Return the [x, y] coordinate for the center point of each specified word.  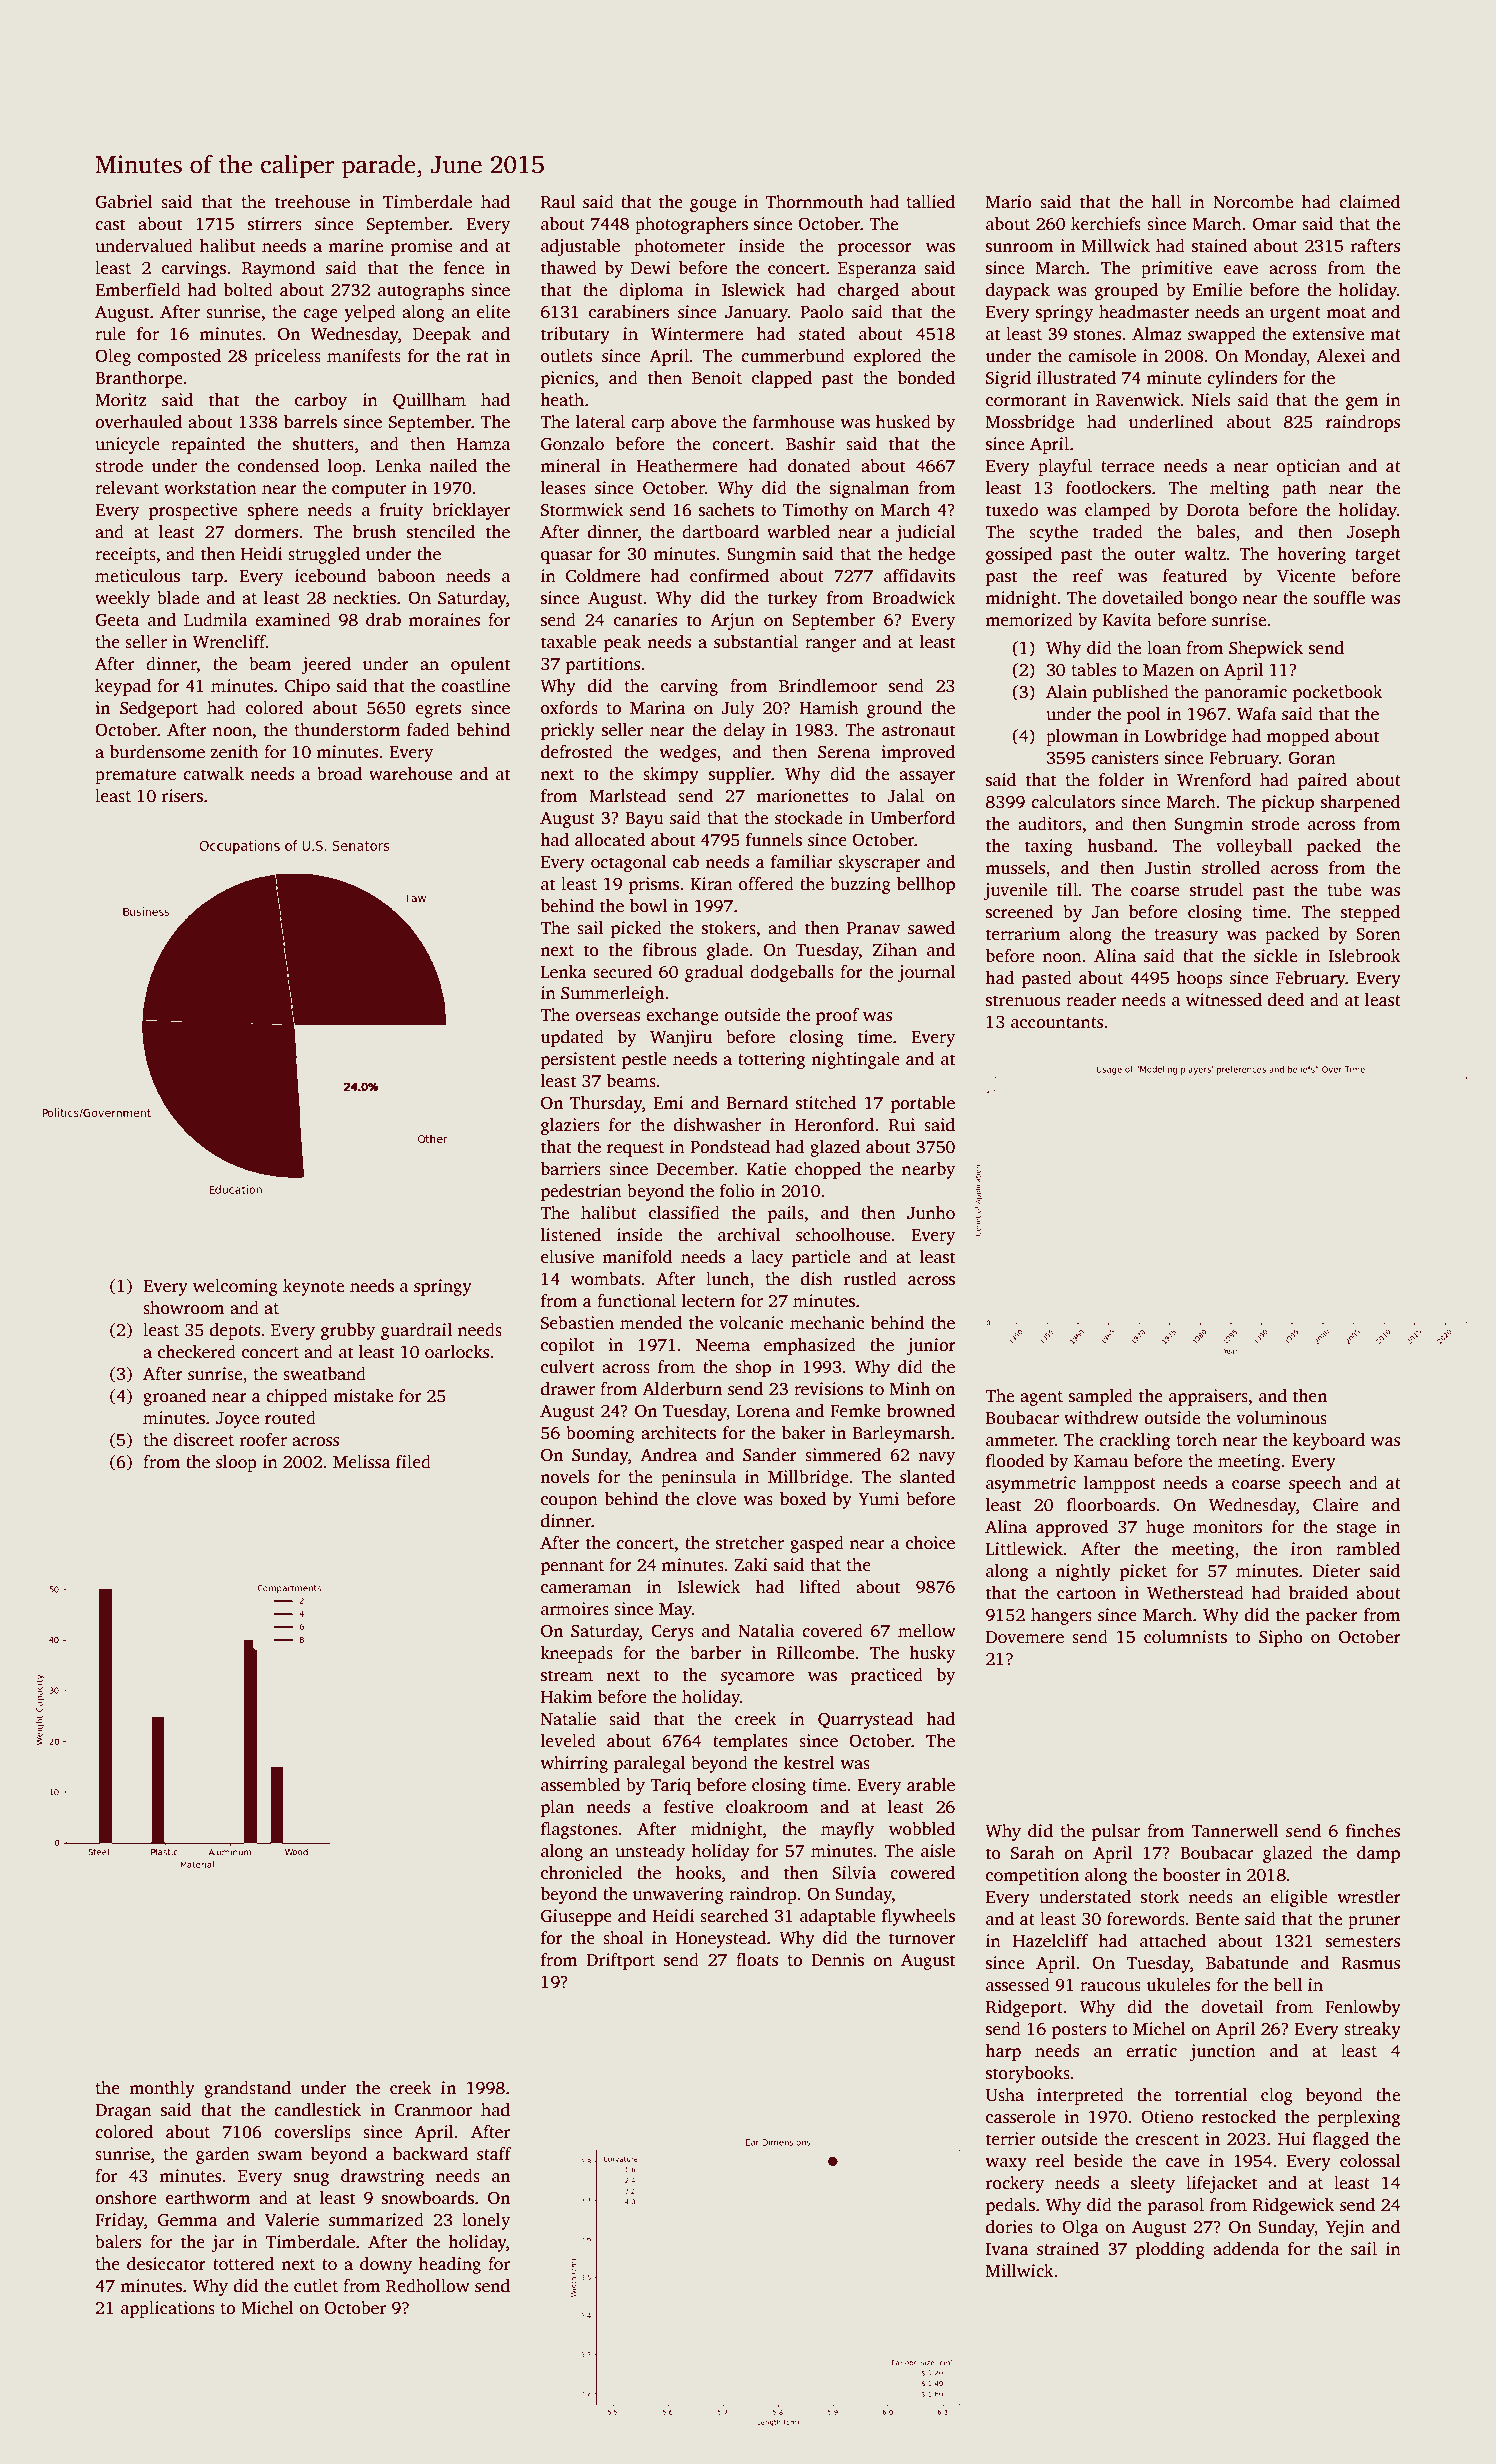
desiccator [166, 2264]
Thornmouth [814, 202]
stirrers [275, 224]
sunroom [1020, 248]
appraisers [1208, 1397]
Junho [931, 1213]
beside [1098, 2161]
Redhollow [428, 2286]
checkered [197, 1352]
